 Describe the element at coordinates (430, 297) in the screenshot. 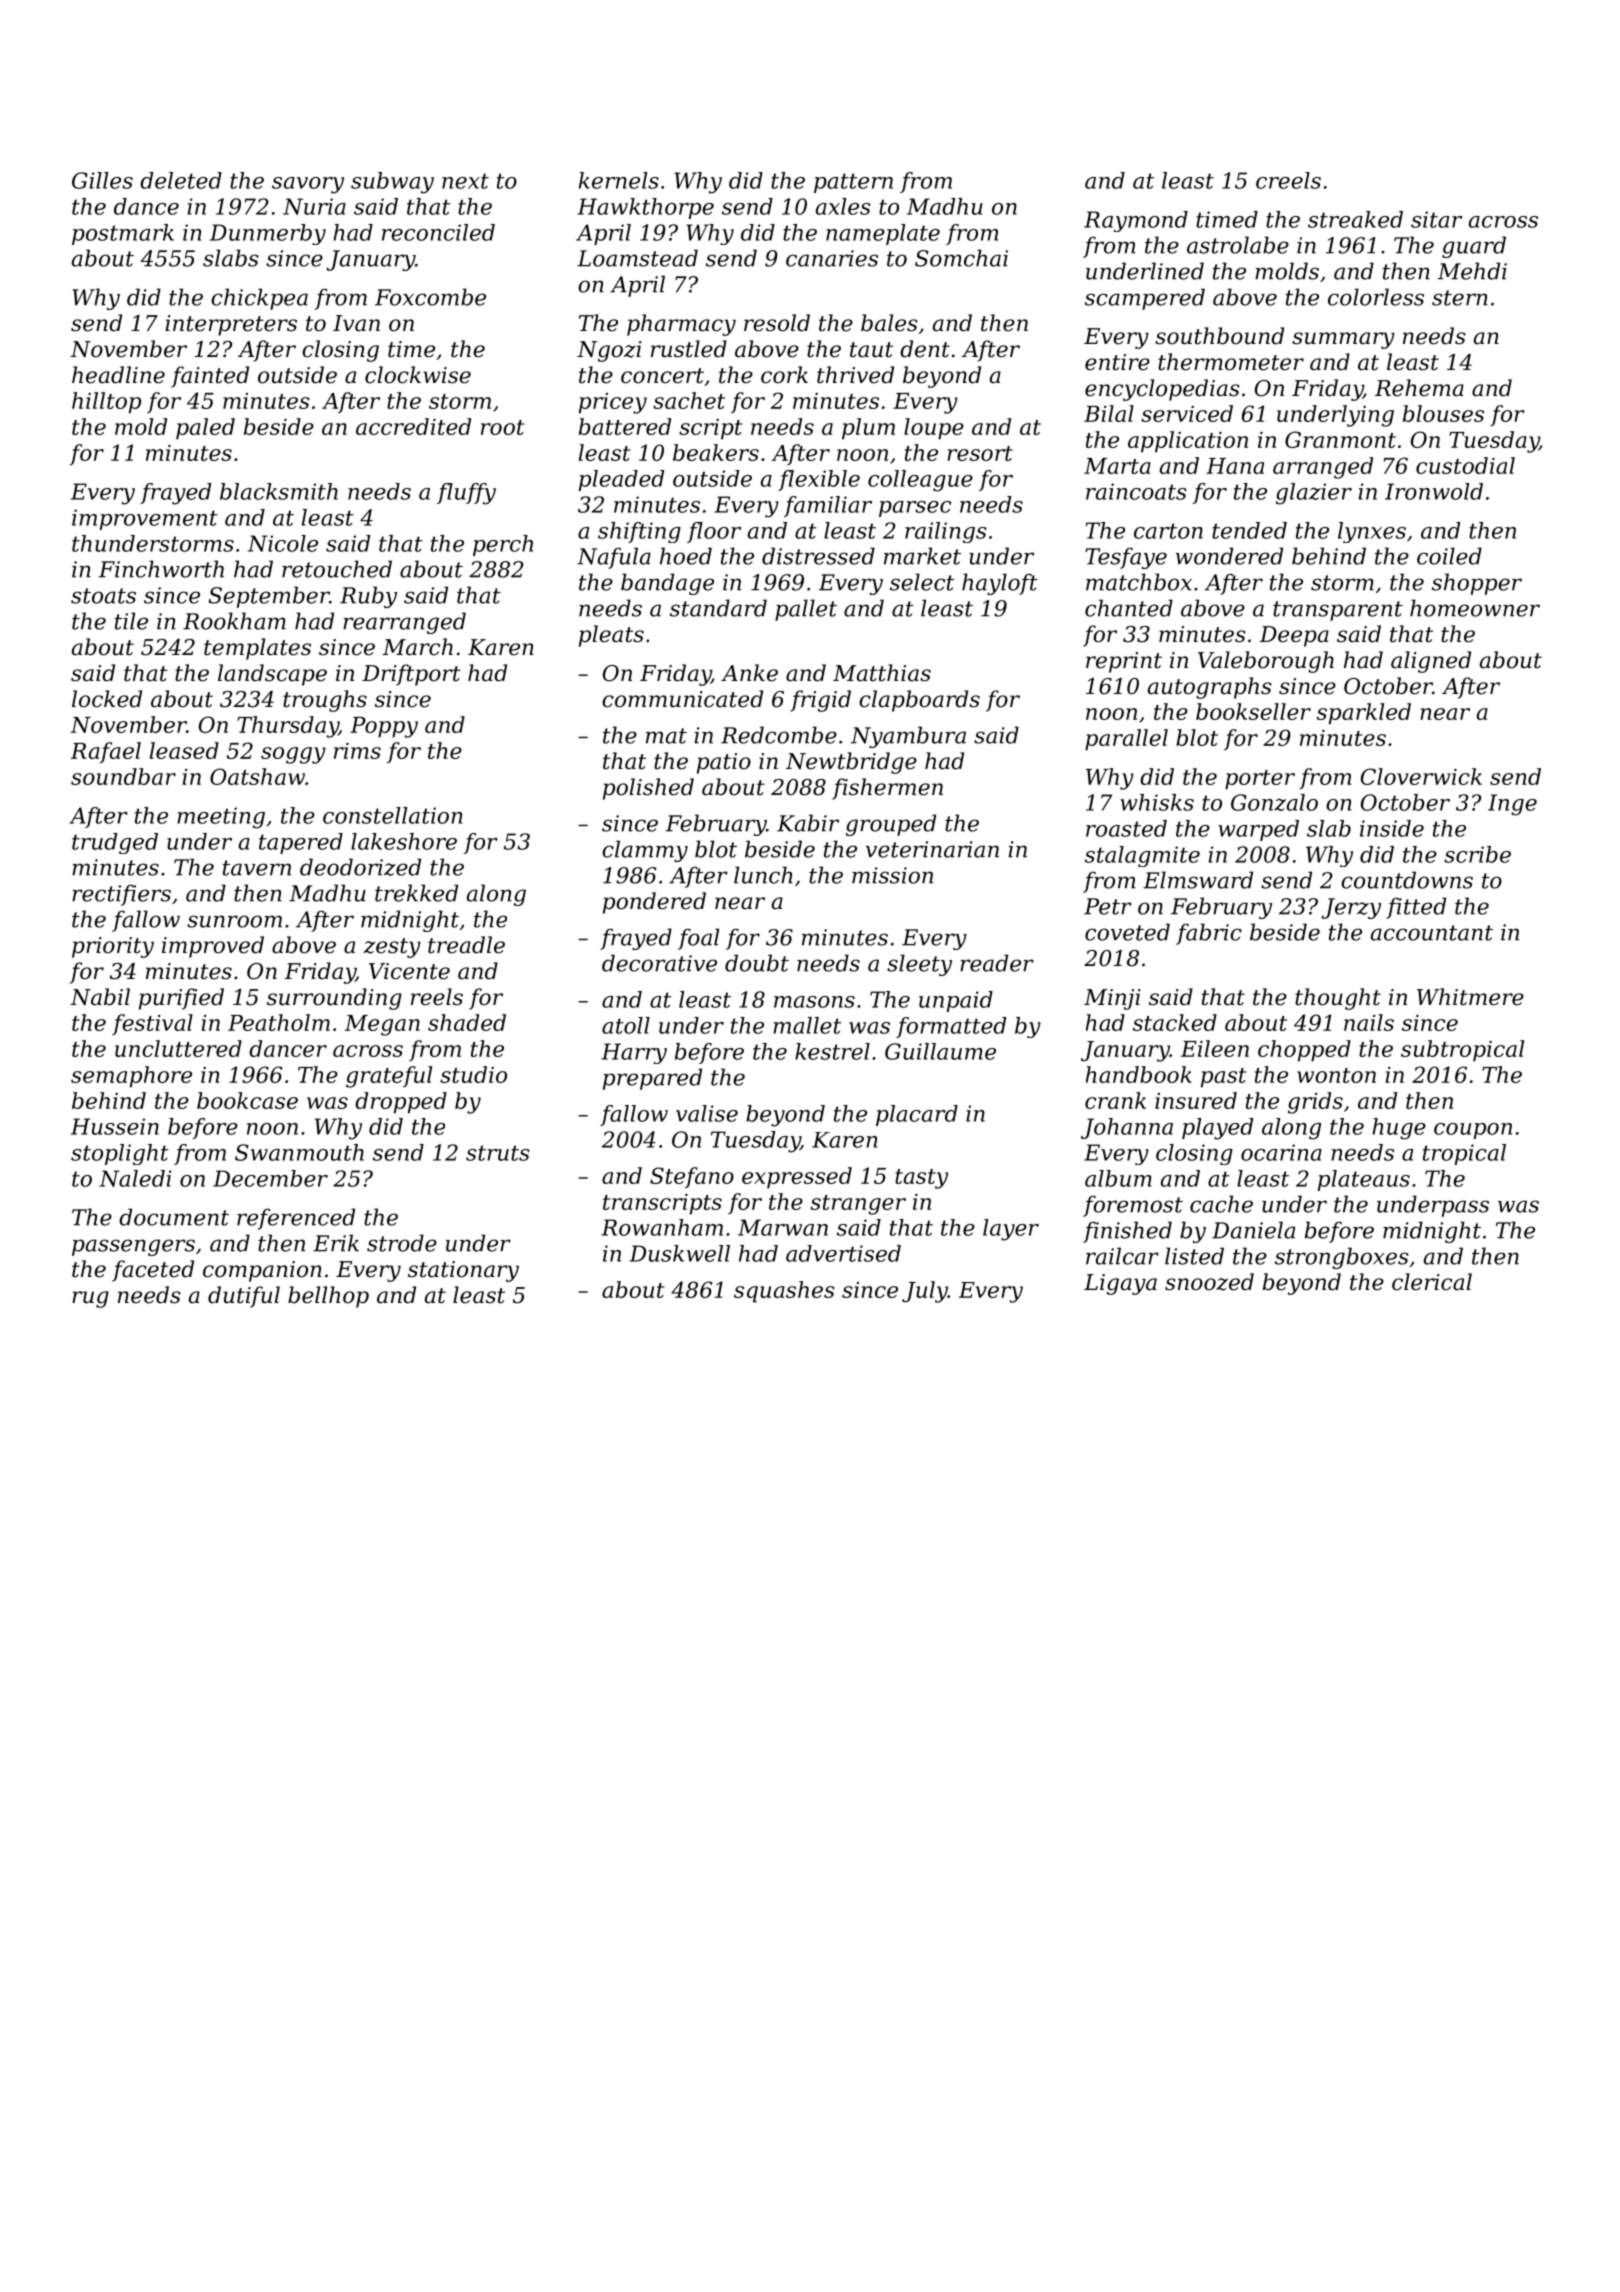

I see `Foxcombe` at that location.
